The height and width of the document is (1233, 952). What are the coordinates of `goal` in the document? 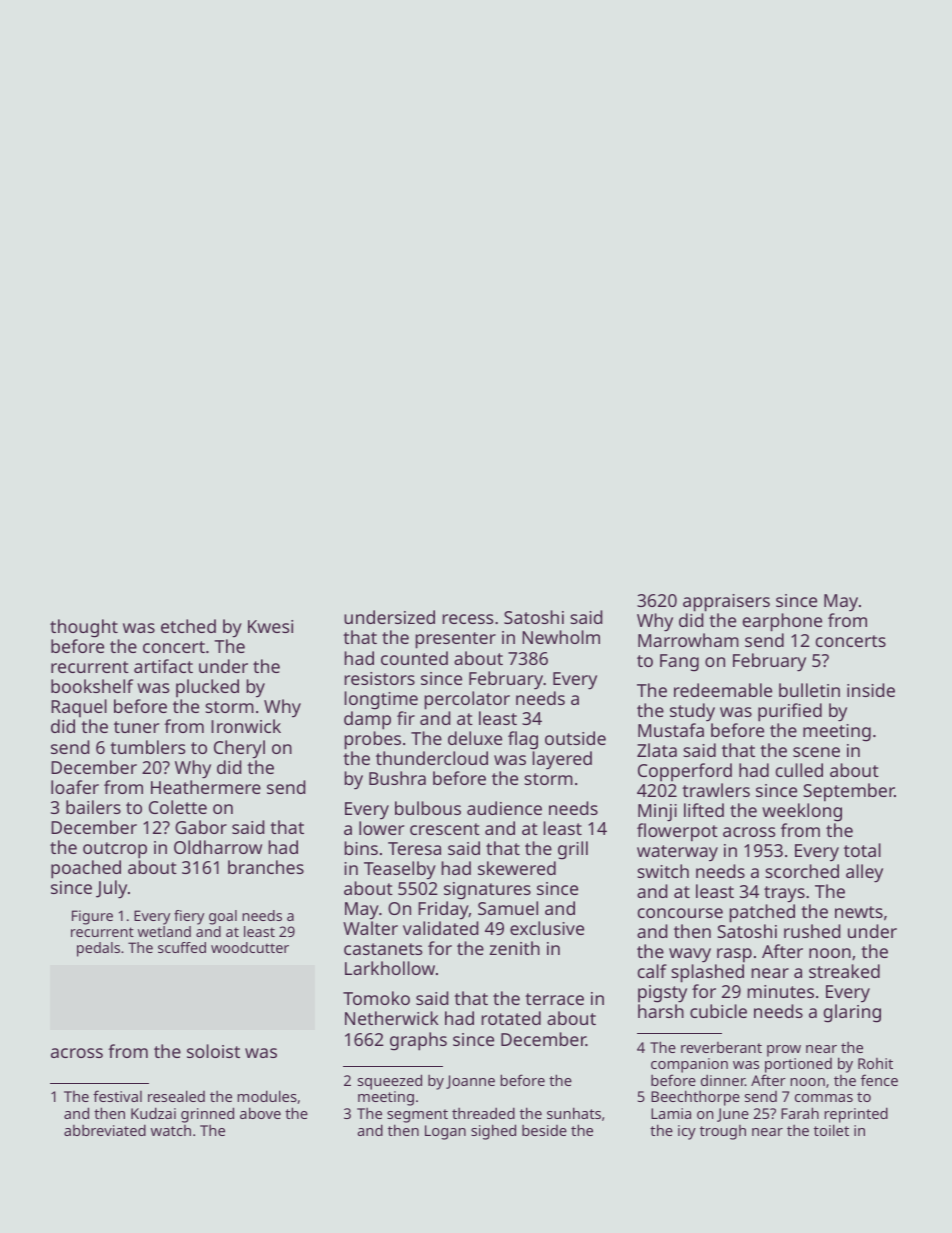 It's located at (223, 917).
